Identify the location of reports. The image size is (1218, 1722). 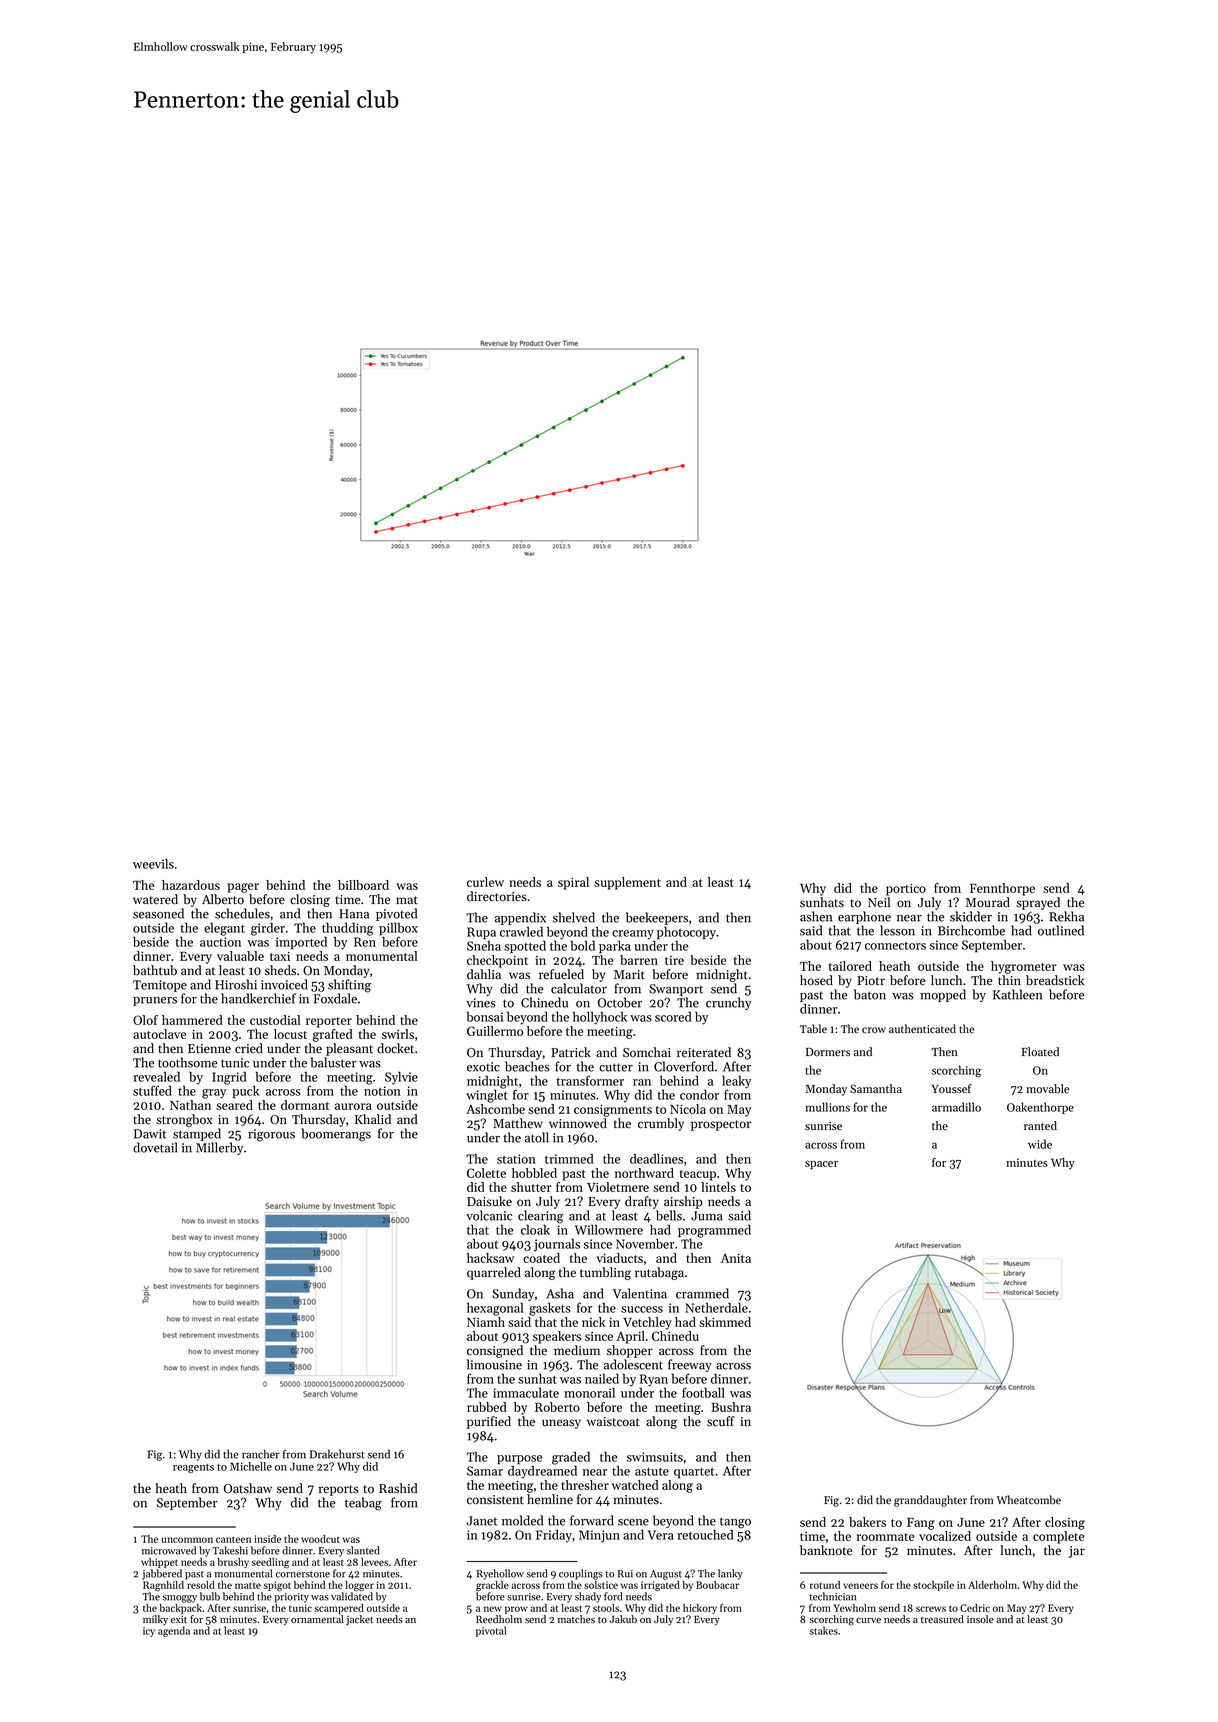
(339, 1490).
